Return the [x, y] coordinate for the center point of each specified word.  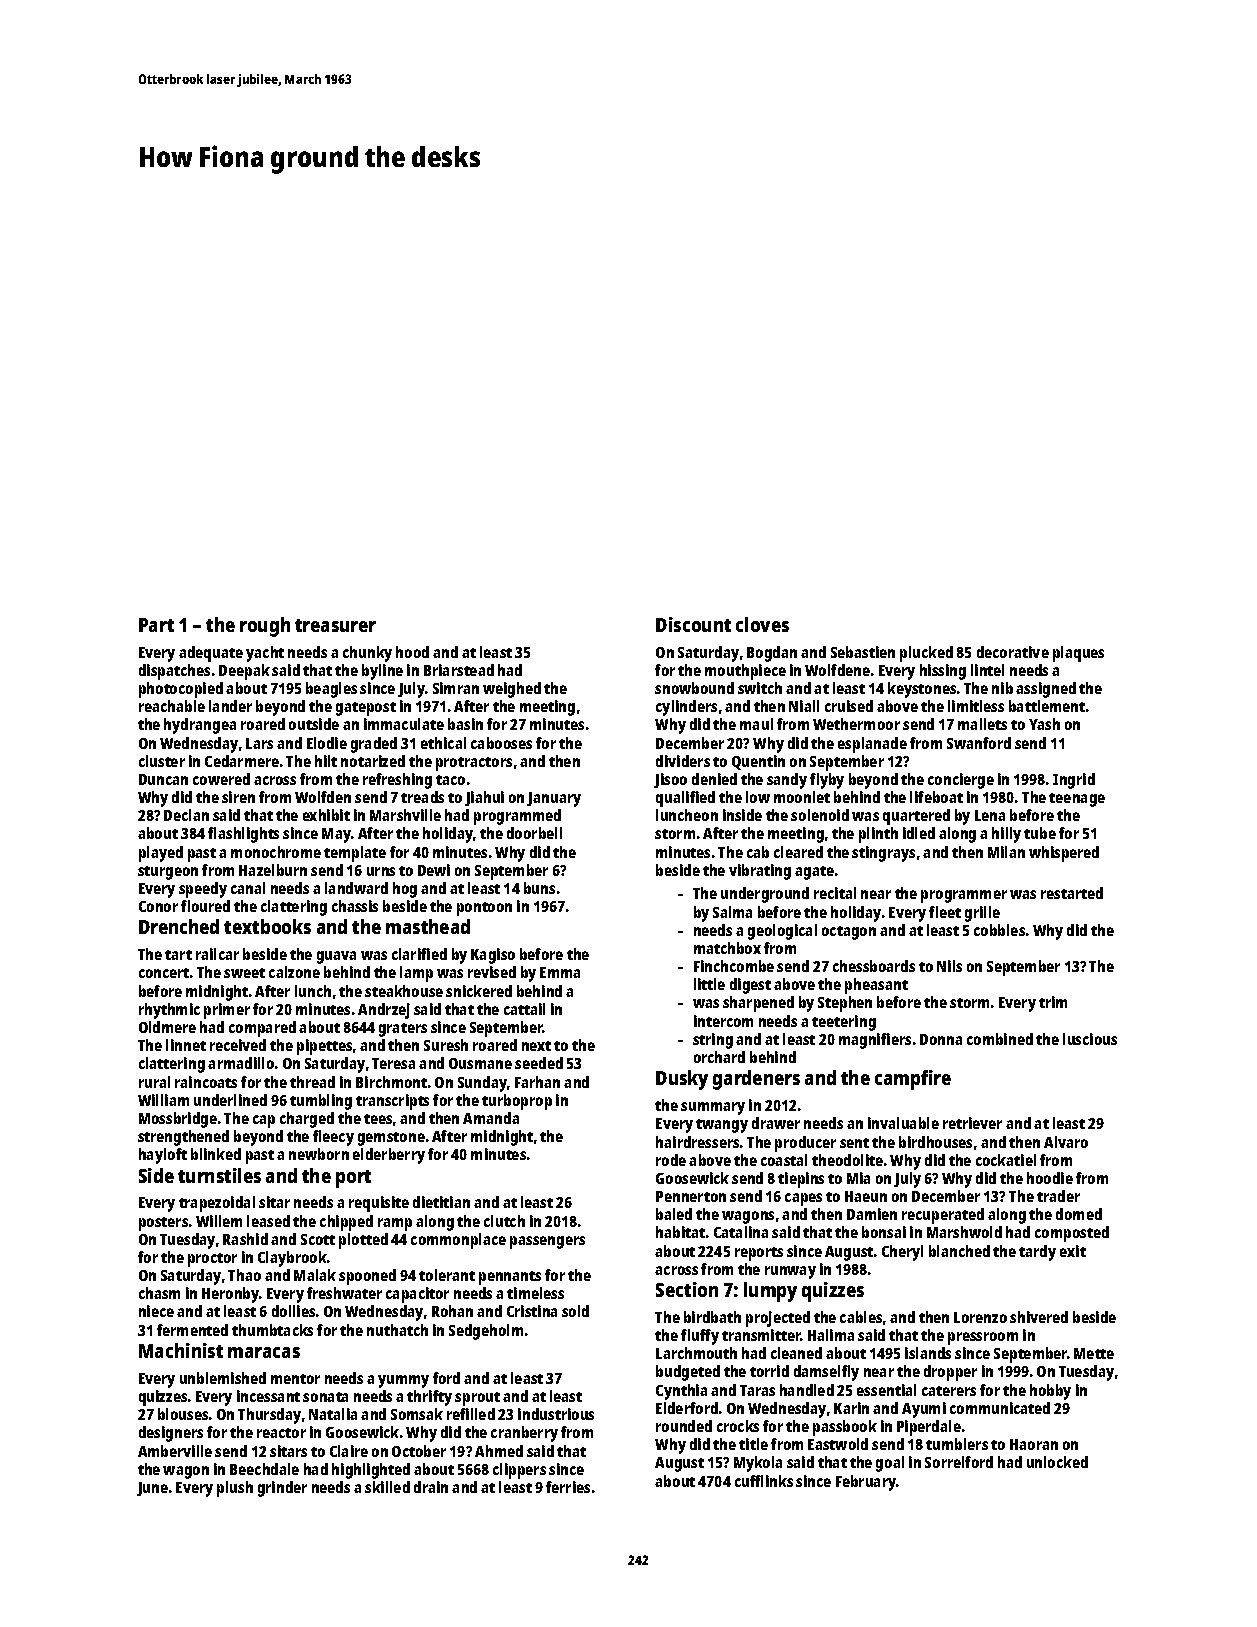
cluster [162, 761]
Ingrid [1074, 781]
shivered [1039, 1317]
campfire [913, 1080]
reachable [172, 706]
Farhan [537, 1082]
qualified [685, 799]
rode [671, 1160]
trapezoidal [217, 1204]
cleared [798, 852]
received [238, 1045]
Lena [990, 815]
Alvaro [1066, 1142]
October [419, 1451]
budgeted [688, 1373]
